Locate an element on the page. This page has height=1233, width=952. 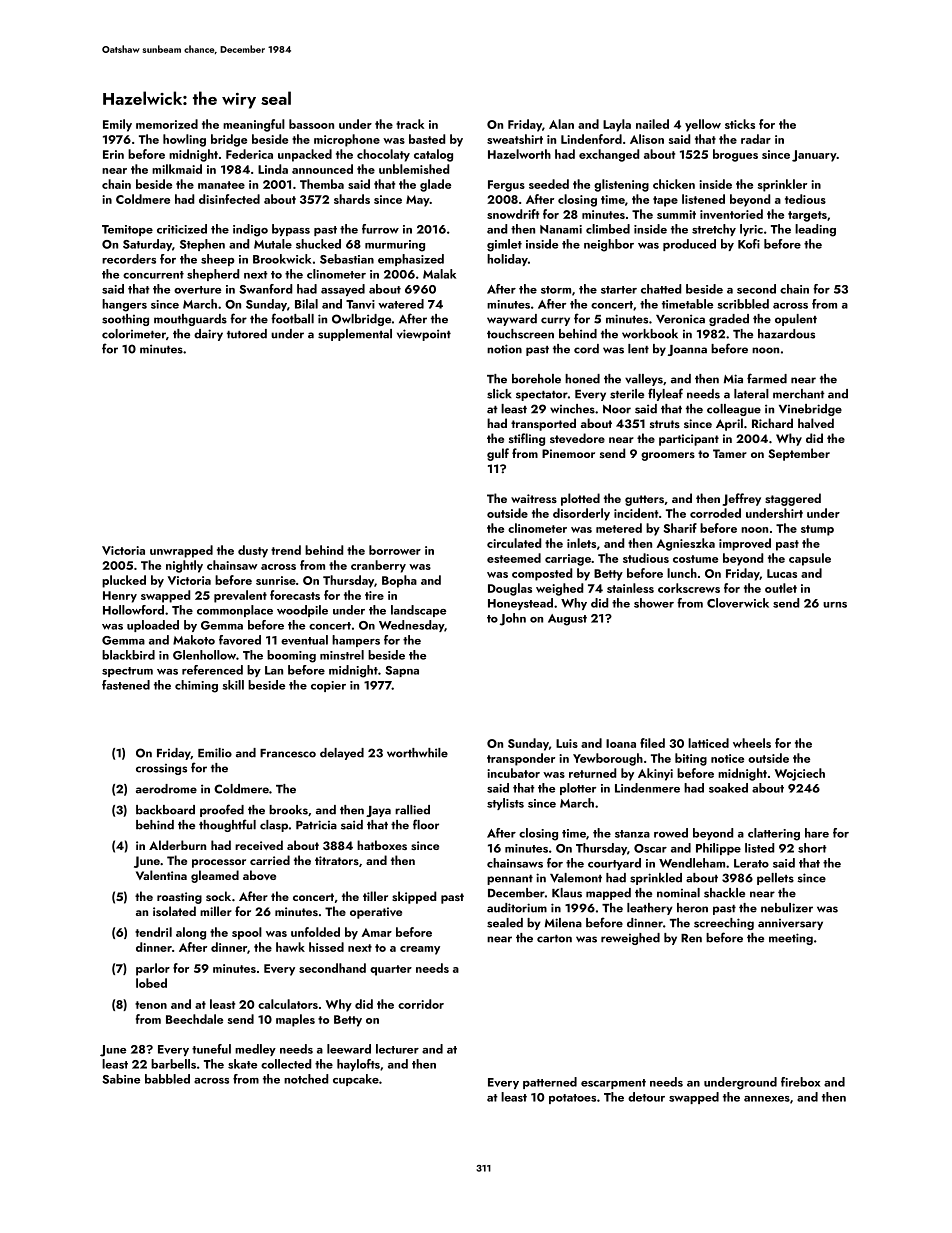
plucked is located at coordinates (124, 581).
